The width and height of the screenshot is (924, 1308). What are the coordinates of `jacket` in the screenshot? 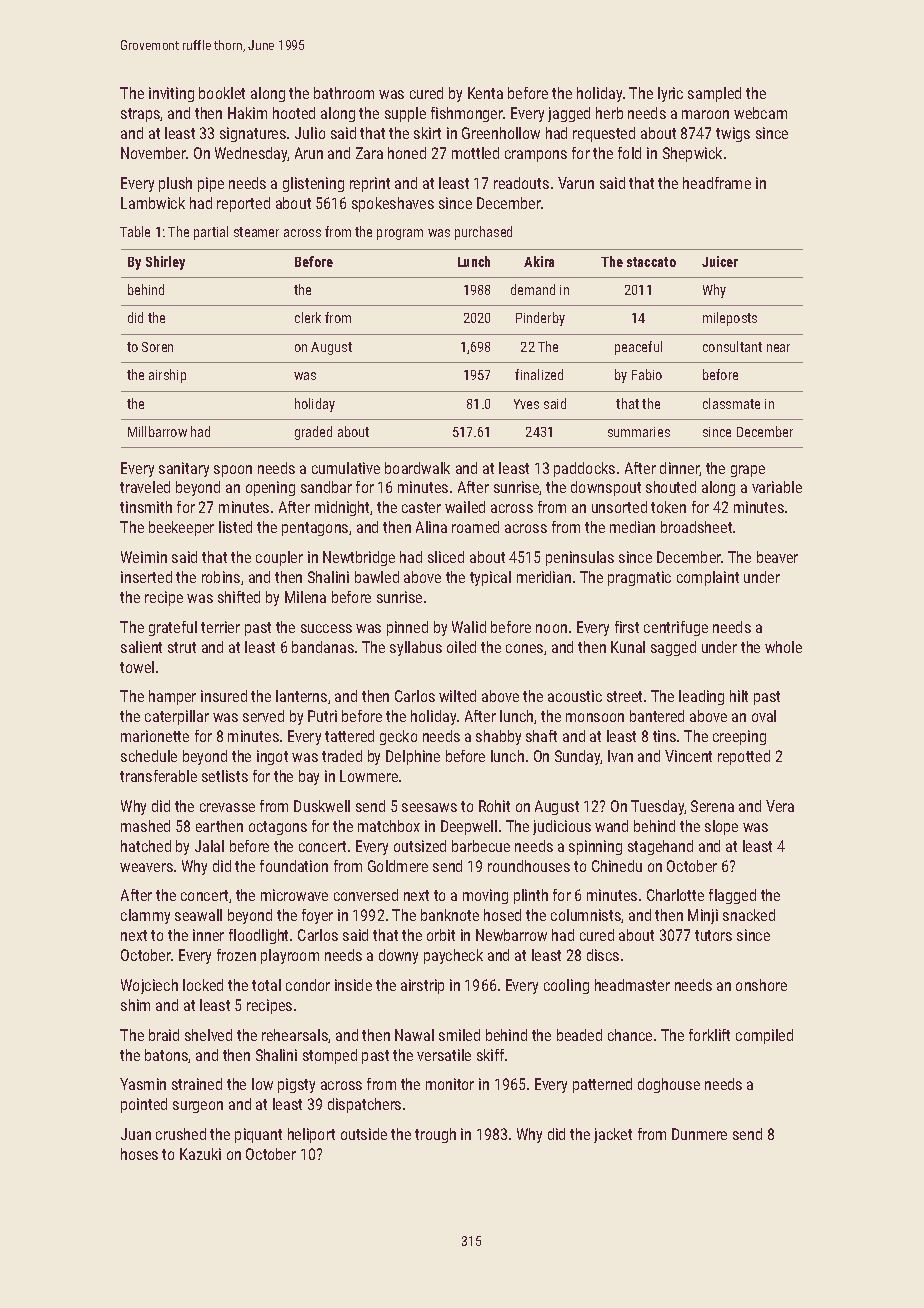 It's located at (613, 1135).
